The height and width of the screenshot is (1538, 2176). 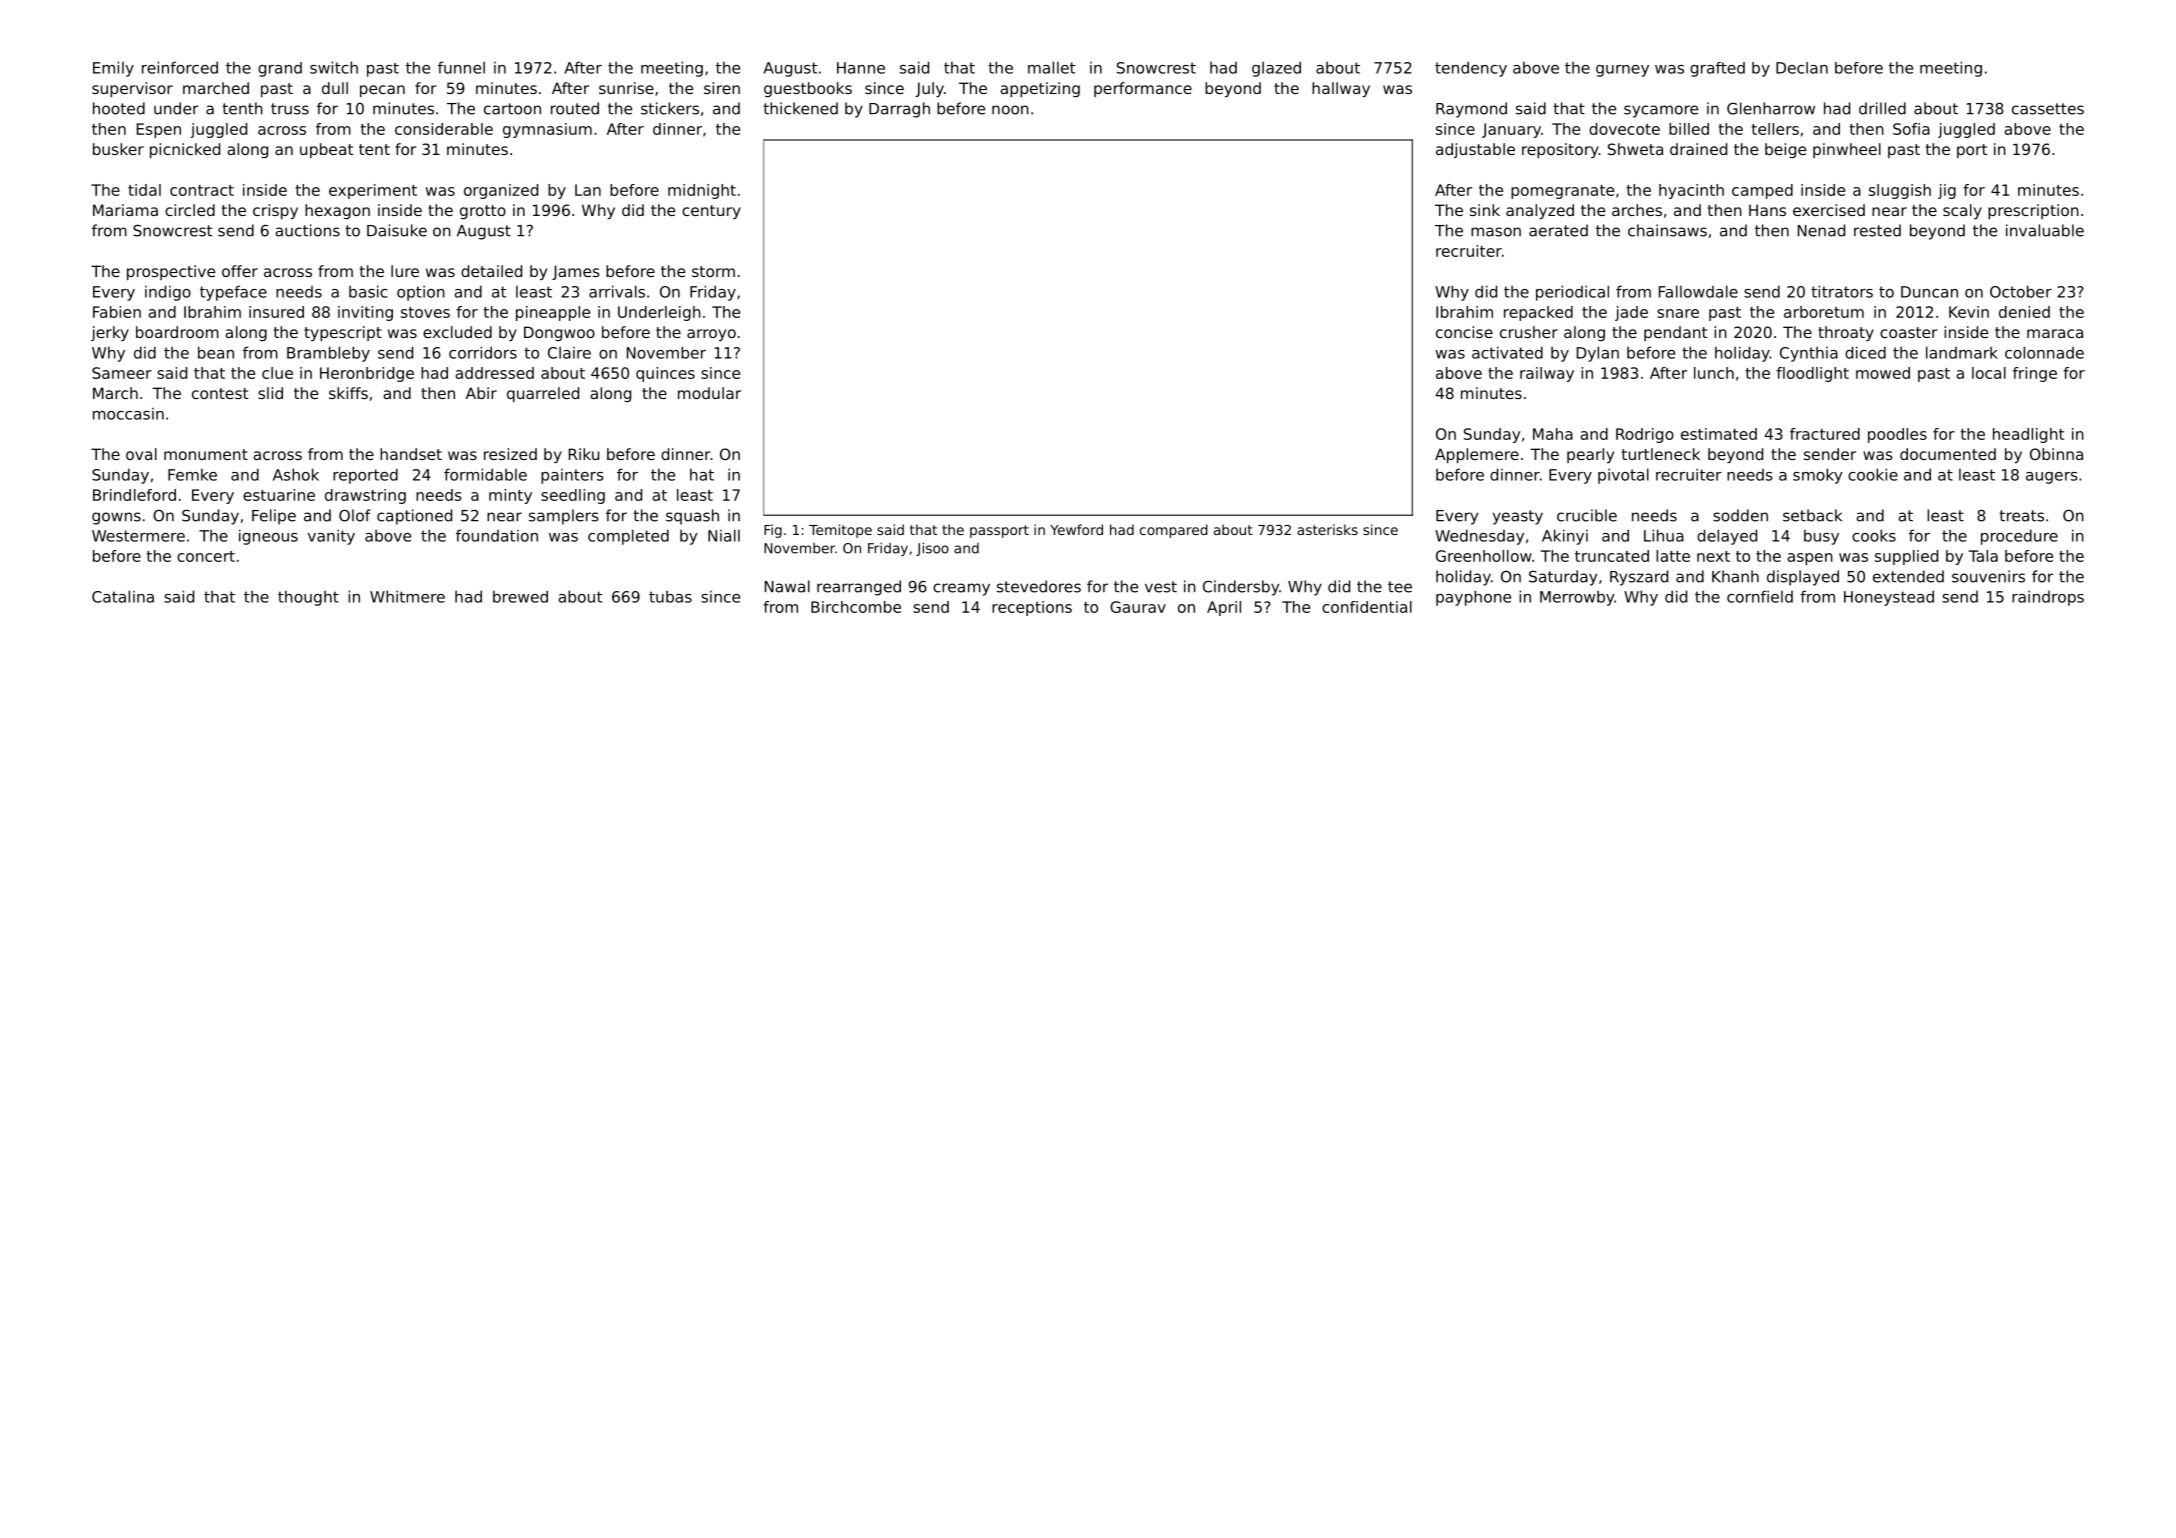 I want to click on treats, so click(x=2021, y=516).
